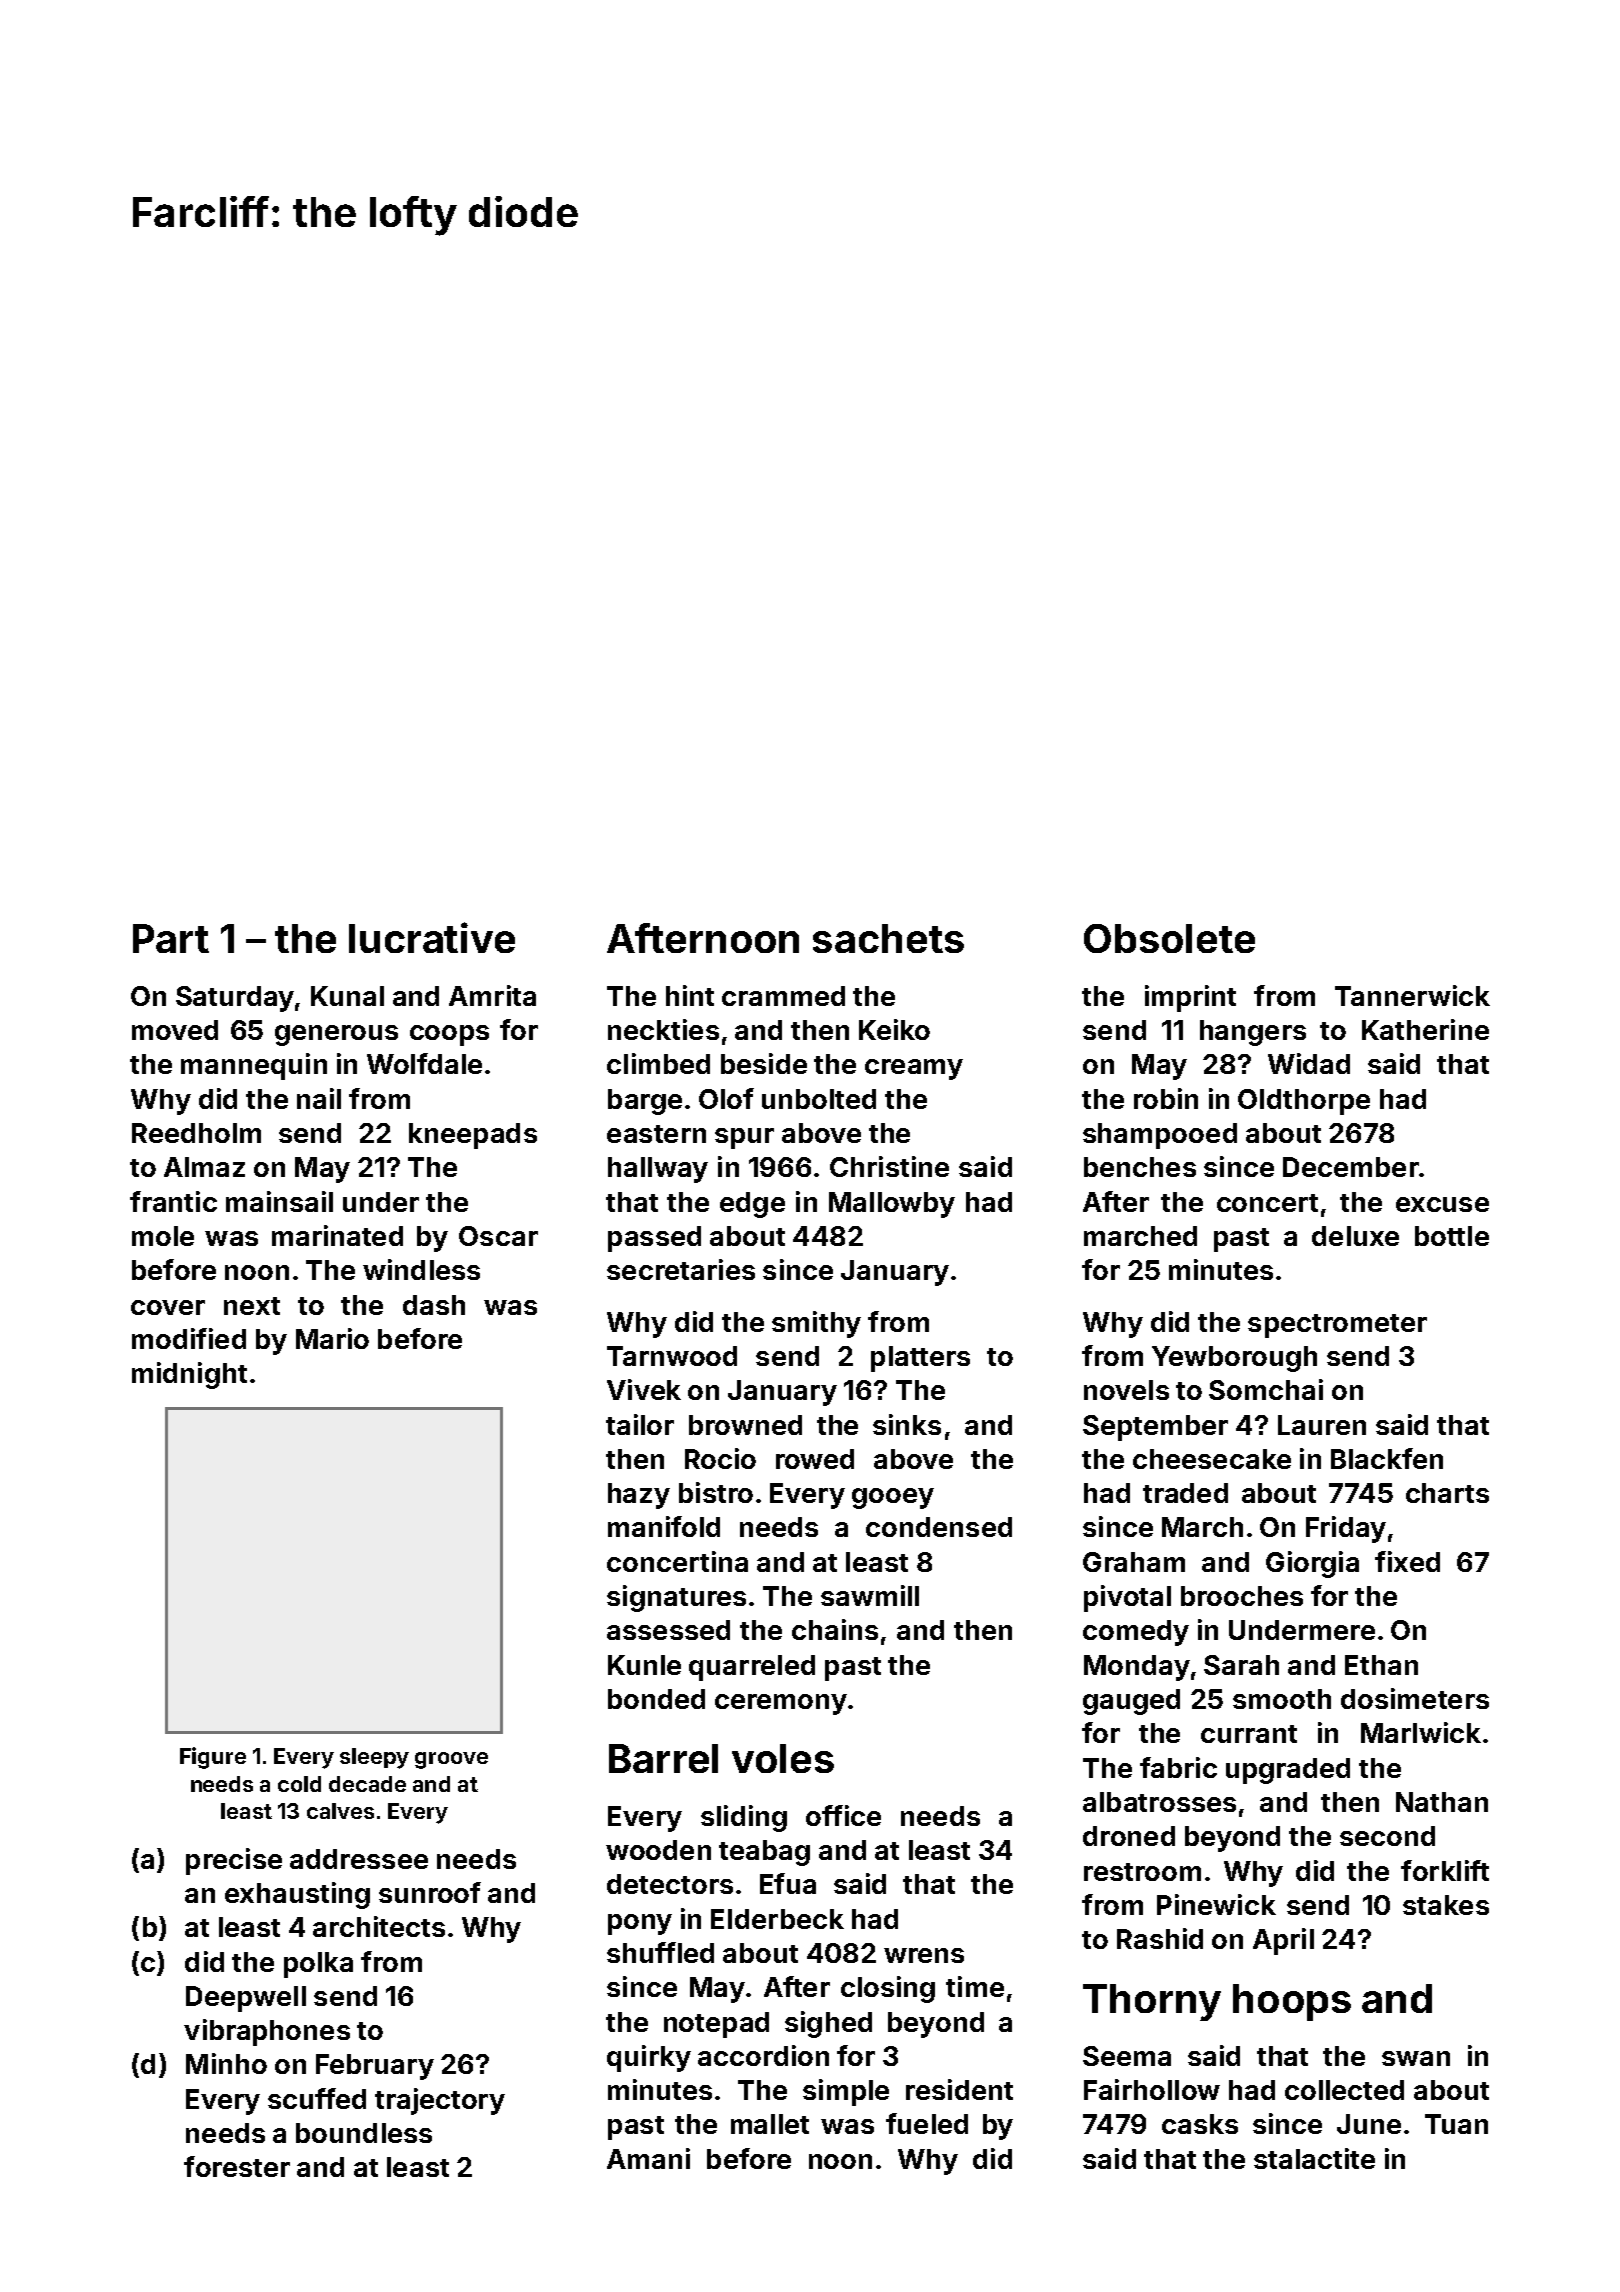  I want to click on Obsolete, so click(1169, 938).
